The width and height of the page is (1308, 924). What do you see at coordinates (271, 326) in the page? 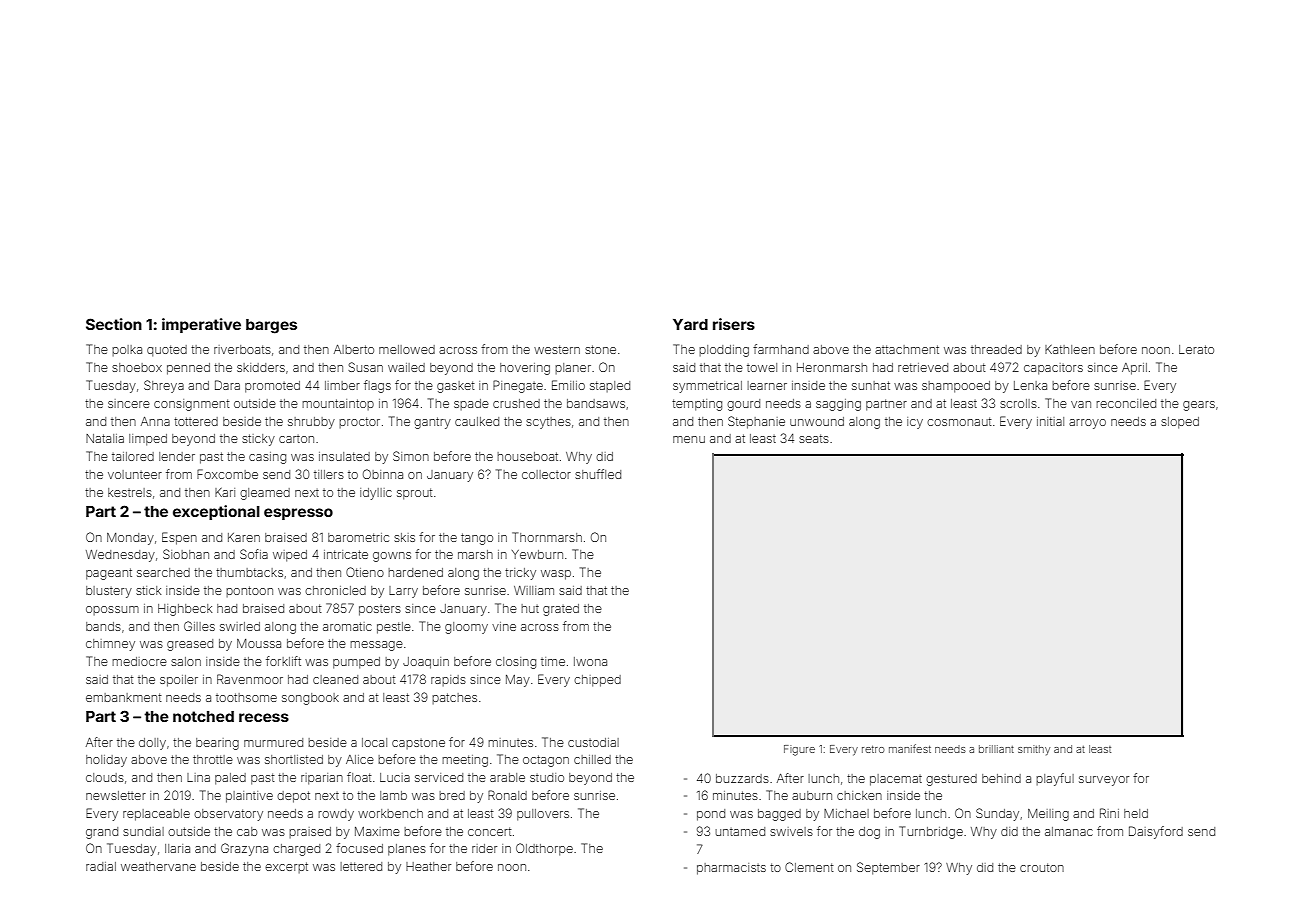
I see `barges` at bounding box center [271, 326].
